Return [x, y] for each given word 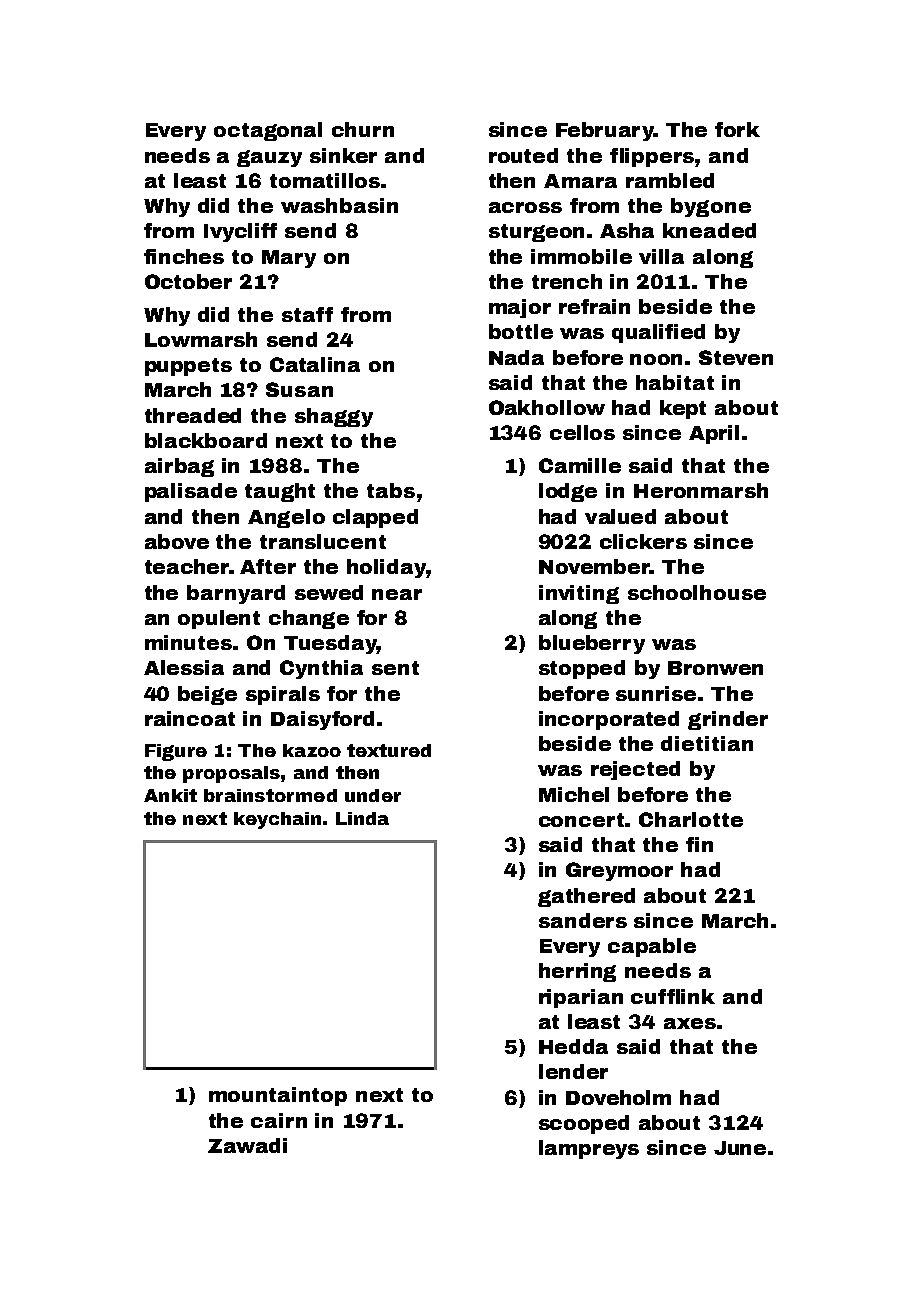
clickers [643, 541]
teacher [187, 566]
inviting [579, 594]
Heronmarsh [701, 490]
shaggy [334, 417]
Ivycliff [240, 232]
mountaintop [278, 1096]
